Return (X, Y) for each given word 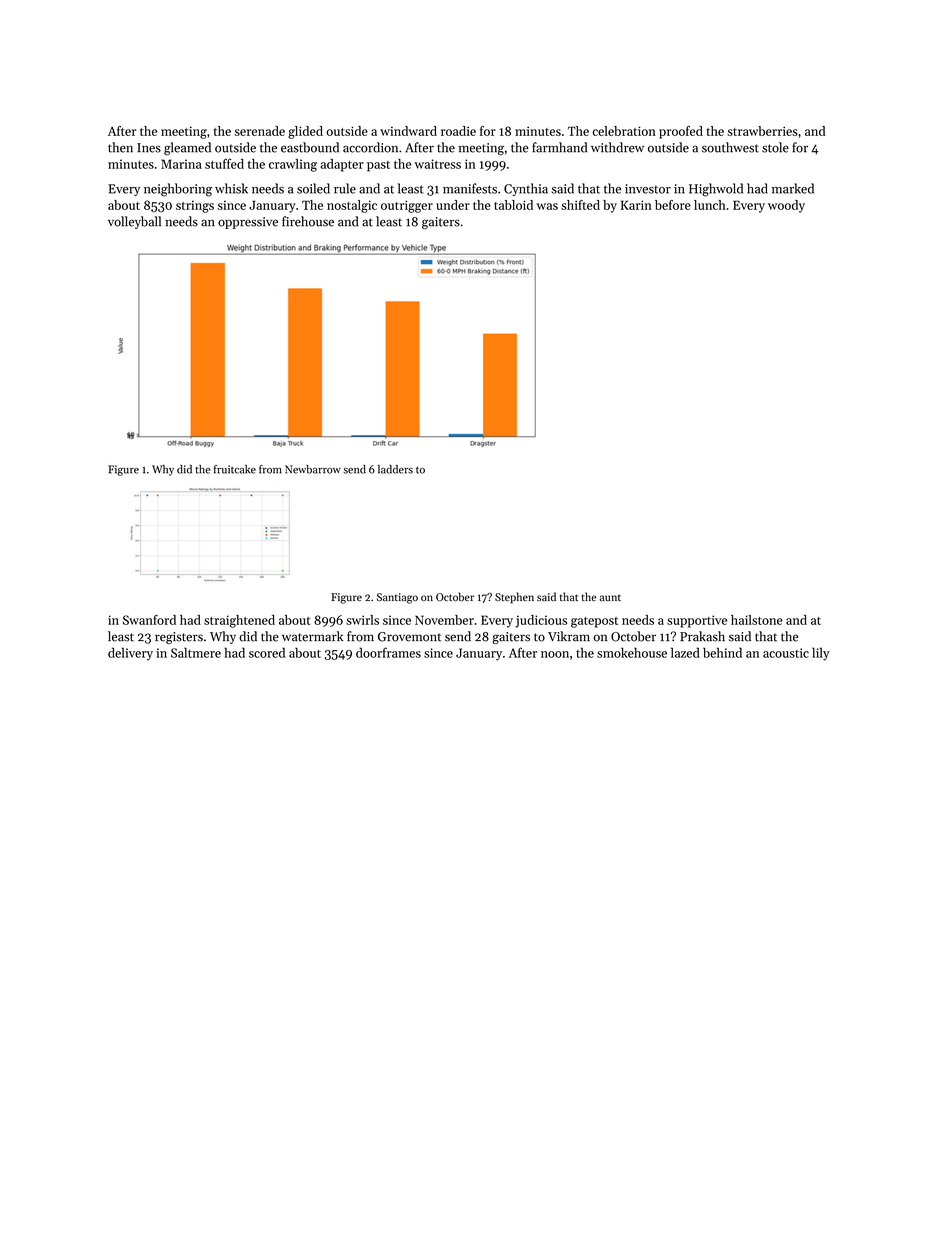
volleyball (134, 222)
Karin (636, 205)
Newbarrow (313, 469)
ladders (395, 469)
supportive (697, 621)
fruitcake (235, 469)
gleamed (187, 149)
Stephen (514, 598)
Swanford (149, 620)
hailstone (757, 620)
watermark (312, 636)
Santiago (397, 598)
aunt (610, 598)
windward (408, 131)
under (453, 205)
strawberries (762, 131)
